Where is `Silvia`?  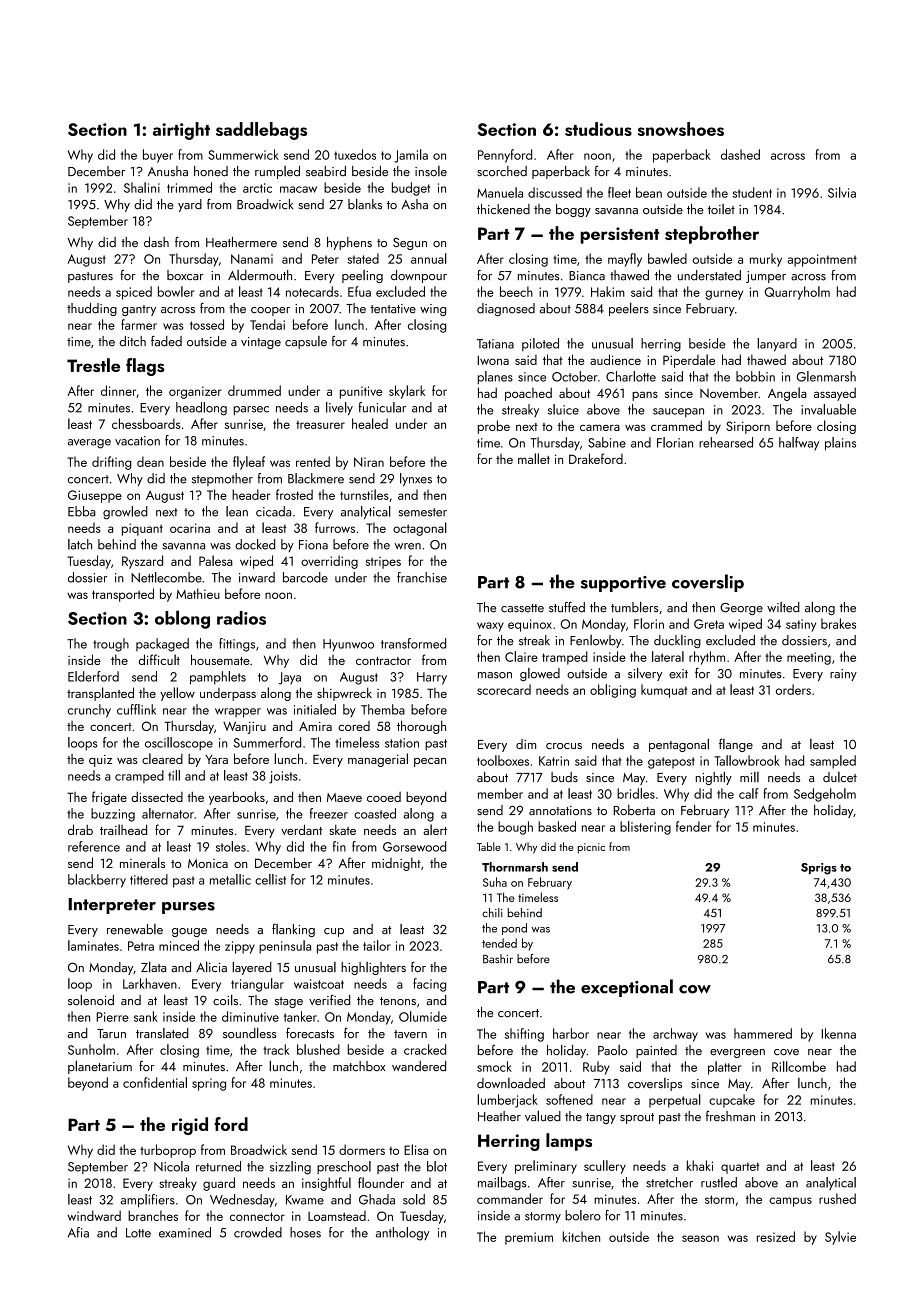
Silvia is located at coordinates (842, 192).
